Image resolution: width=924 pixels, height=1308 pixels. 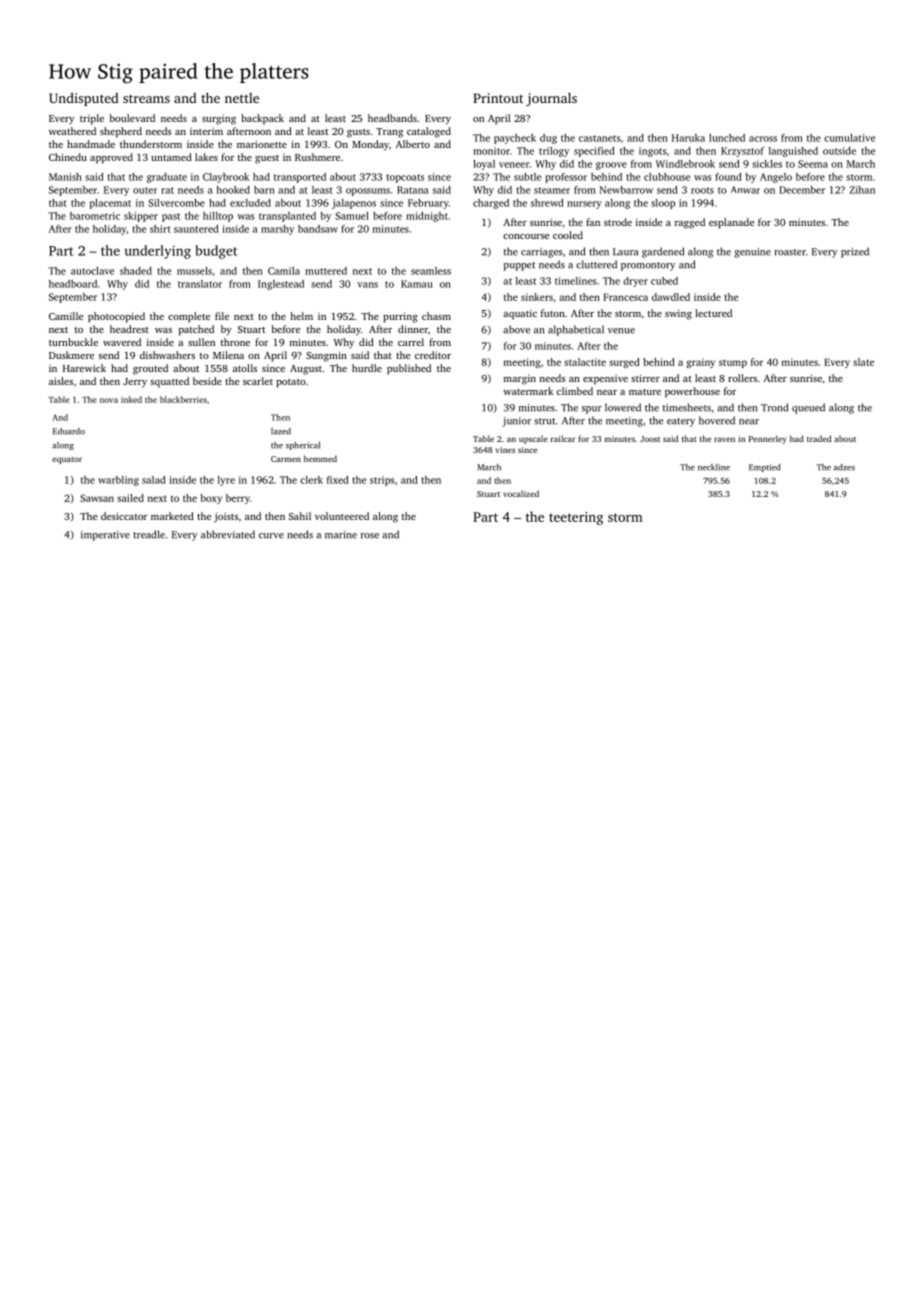 I want to click on junior, so click(x=516, y=422).
